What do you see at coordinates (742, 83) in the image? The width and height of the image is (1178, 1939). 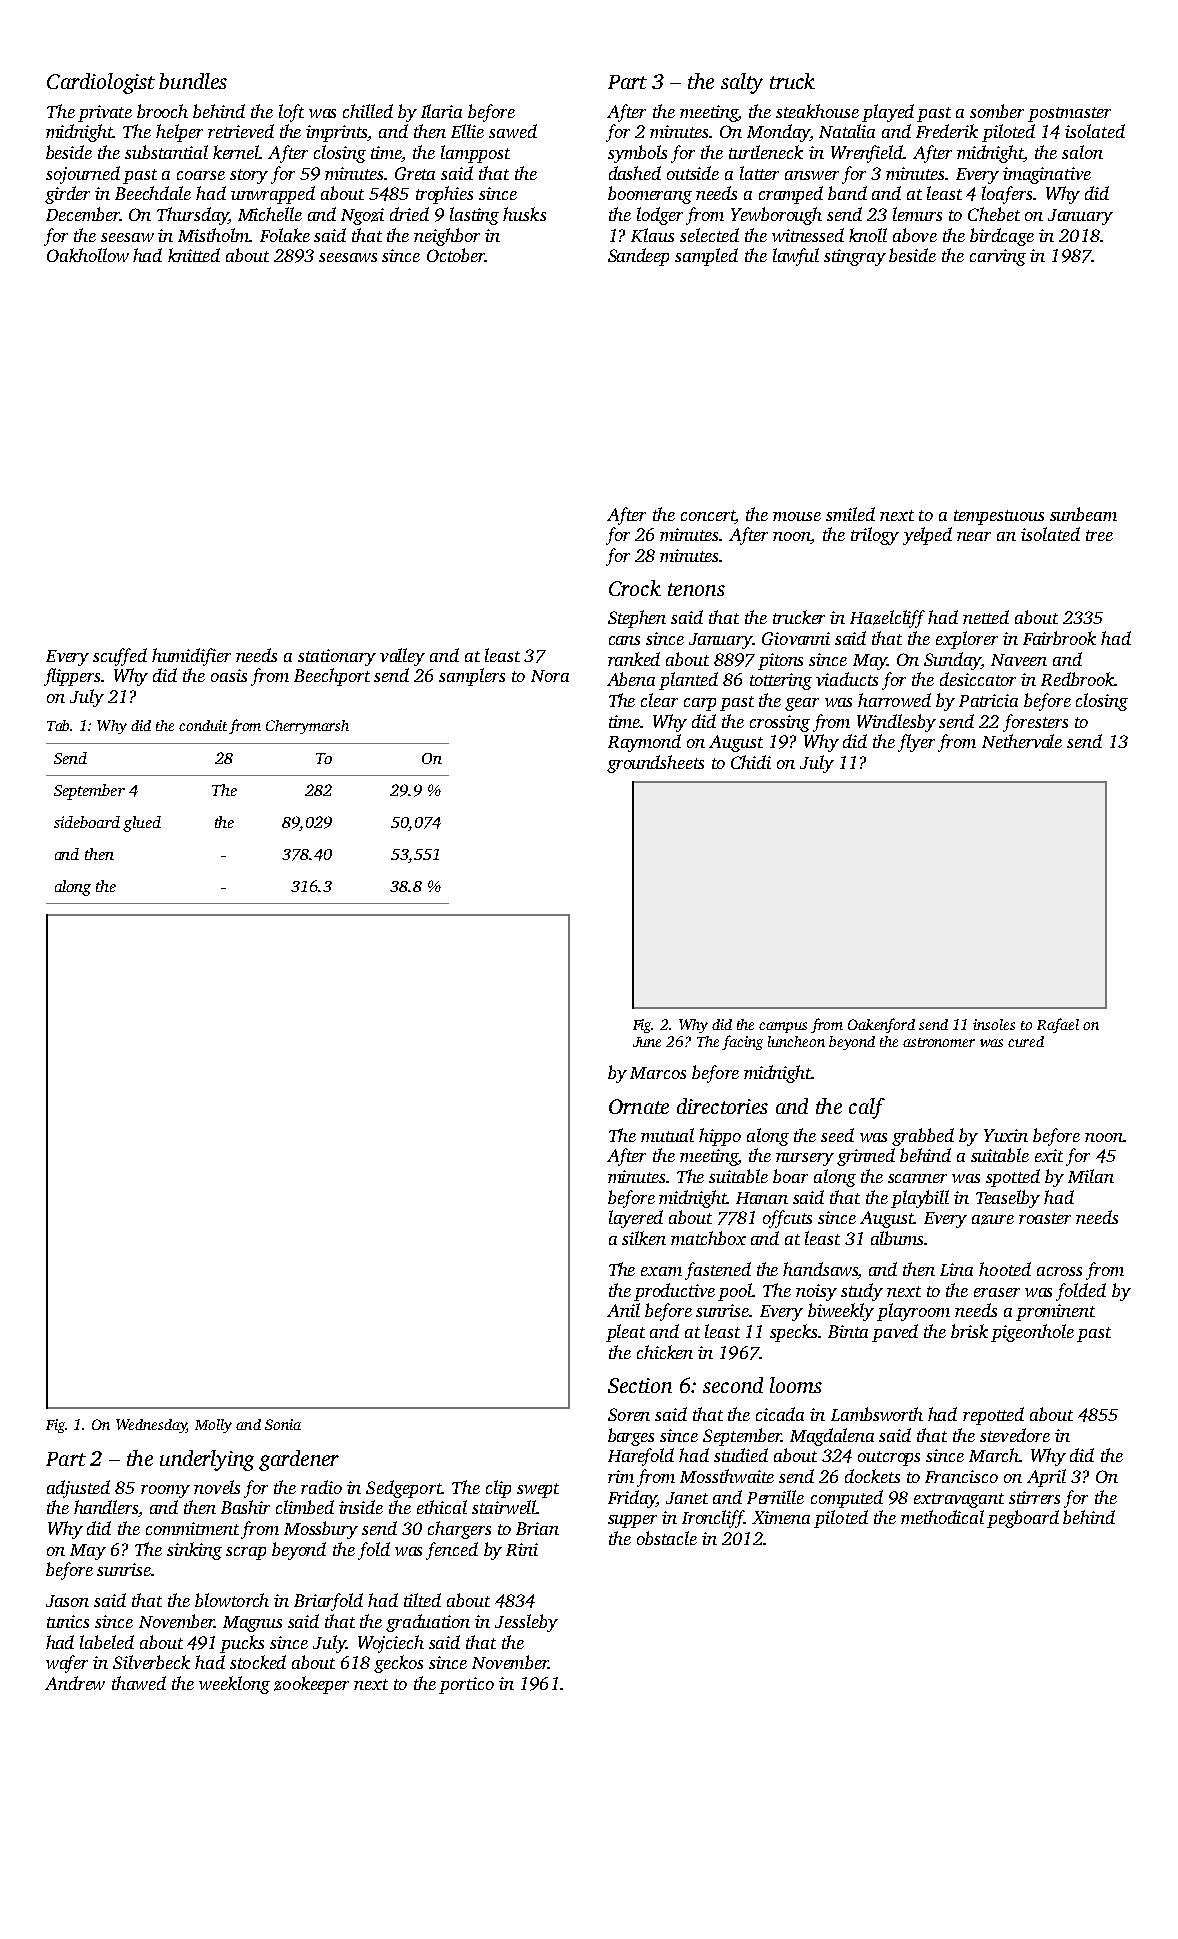 I see `salty` at bounding box center [742, 83].
